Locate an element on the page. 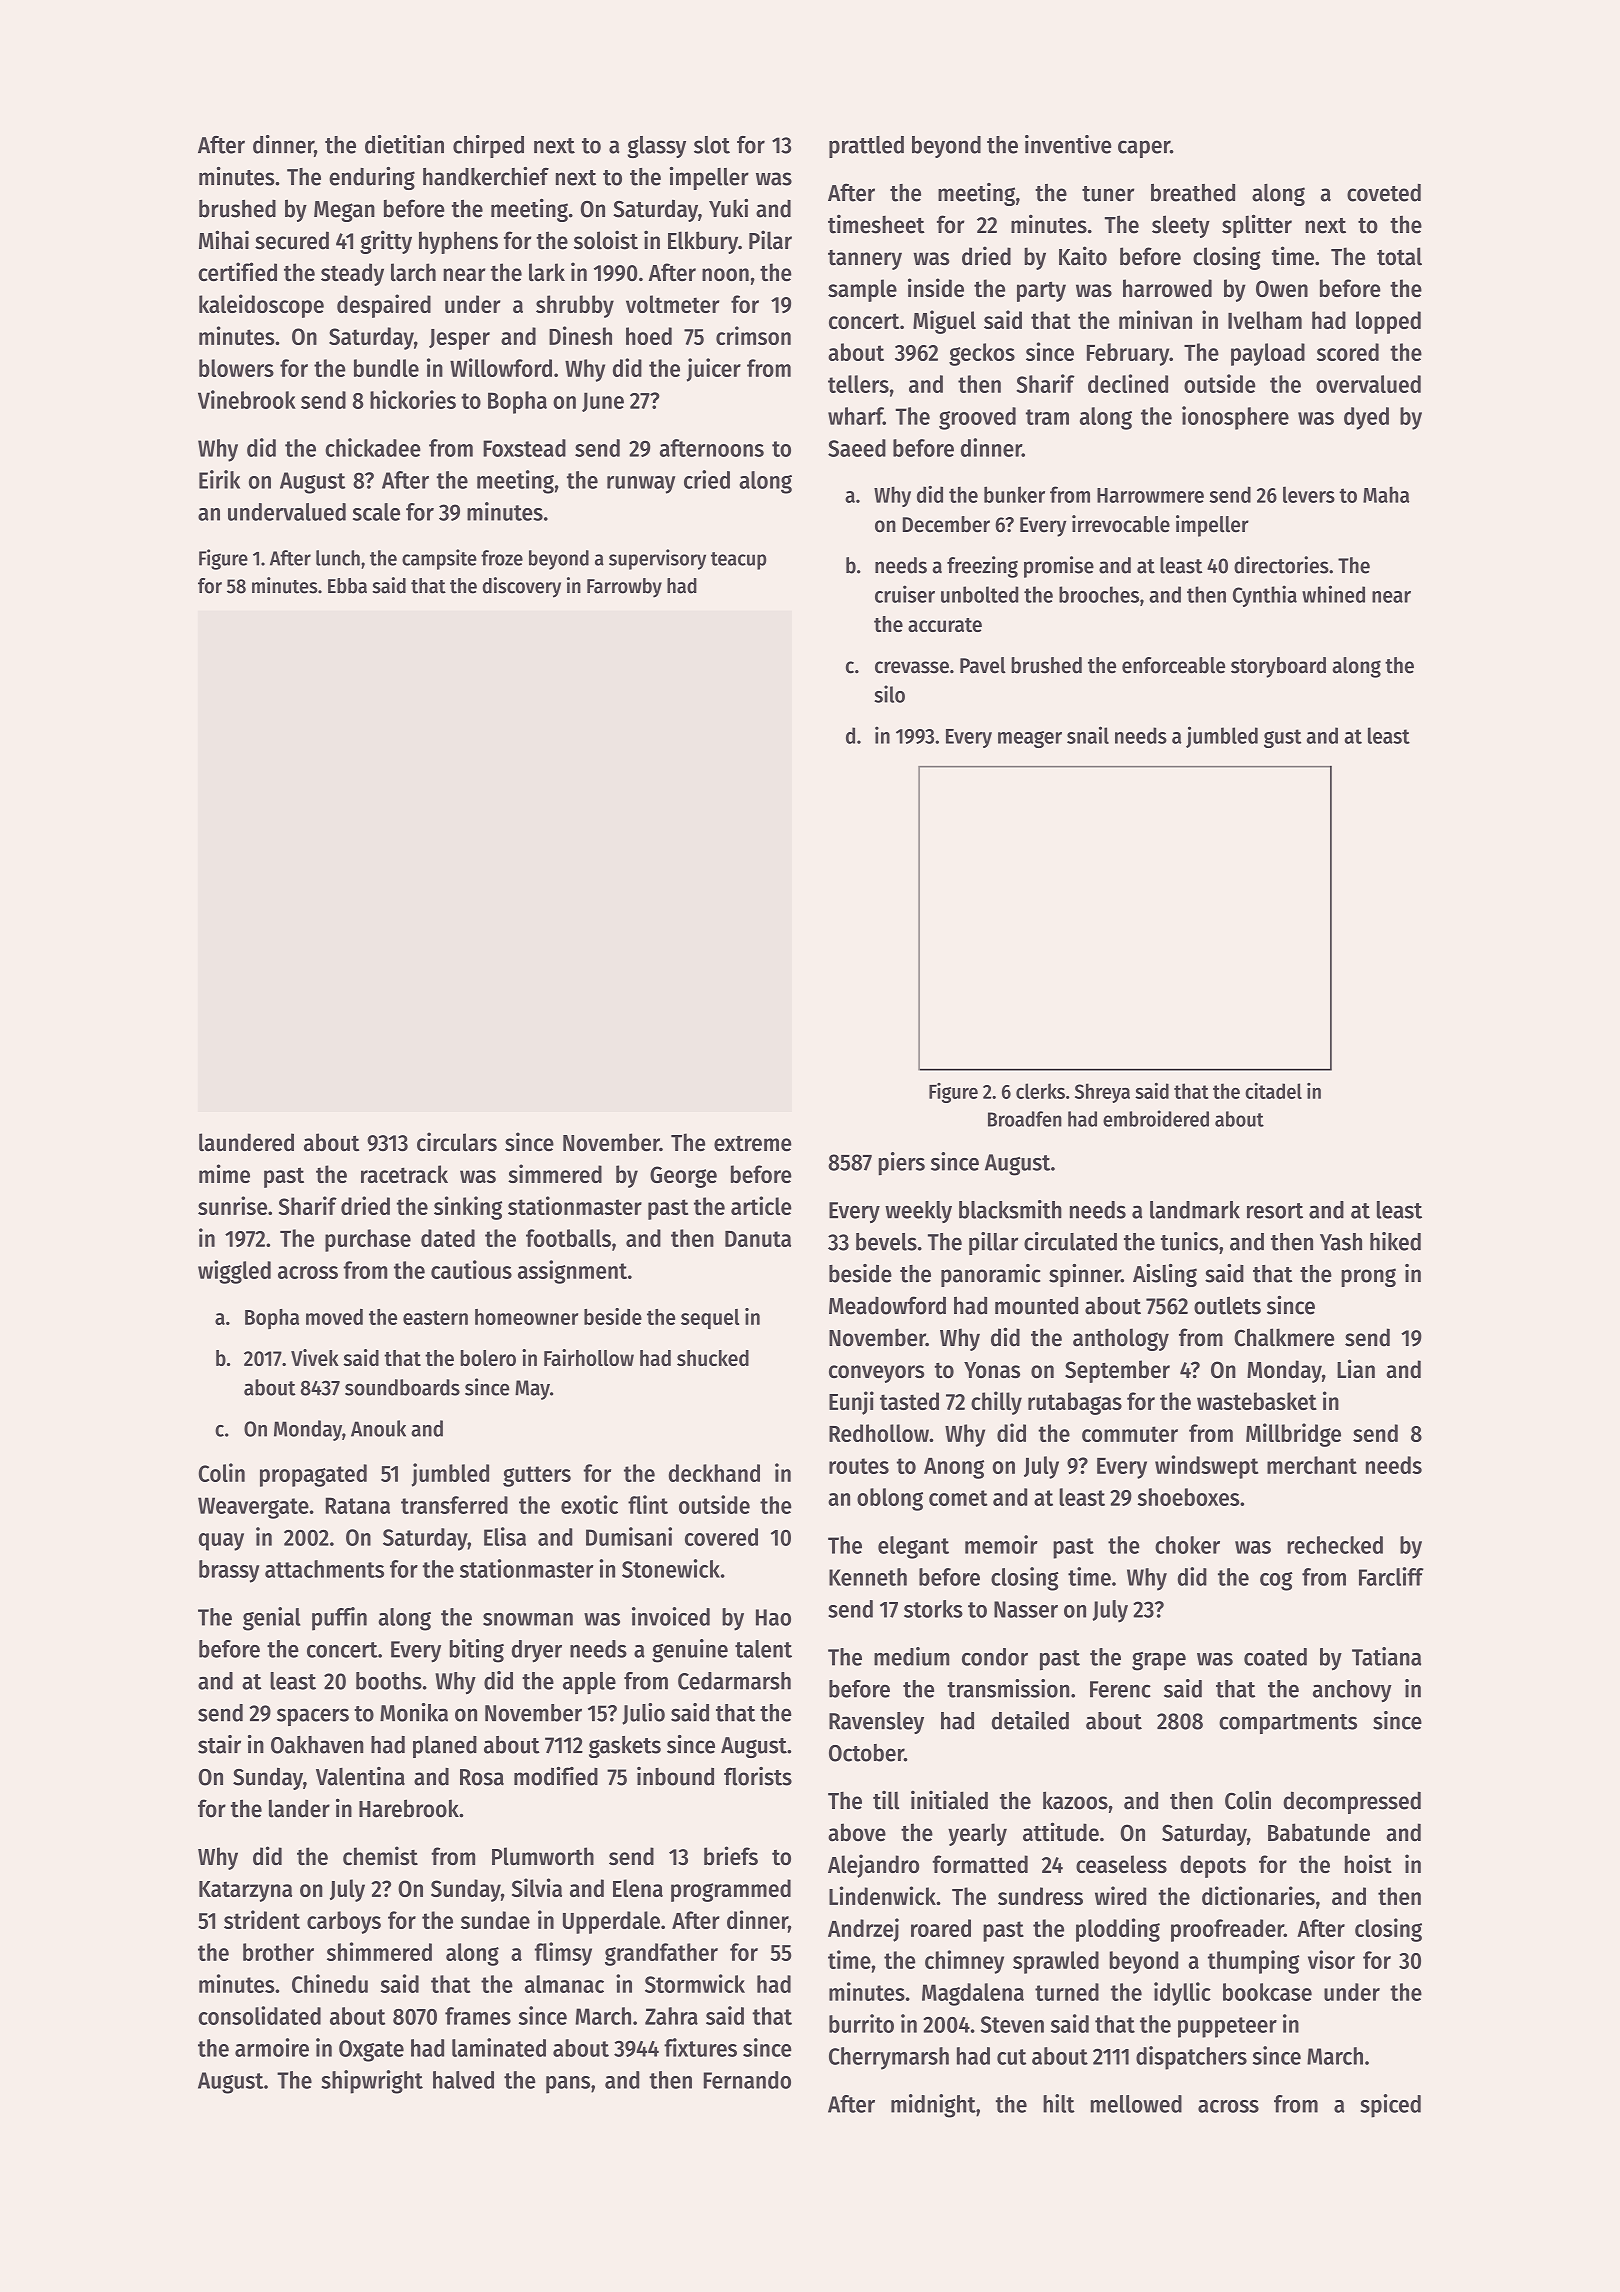 This image has height=2292, width=1620. soundboards is located at coordinates (402, 1387).
